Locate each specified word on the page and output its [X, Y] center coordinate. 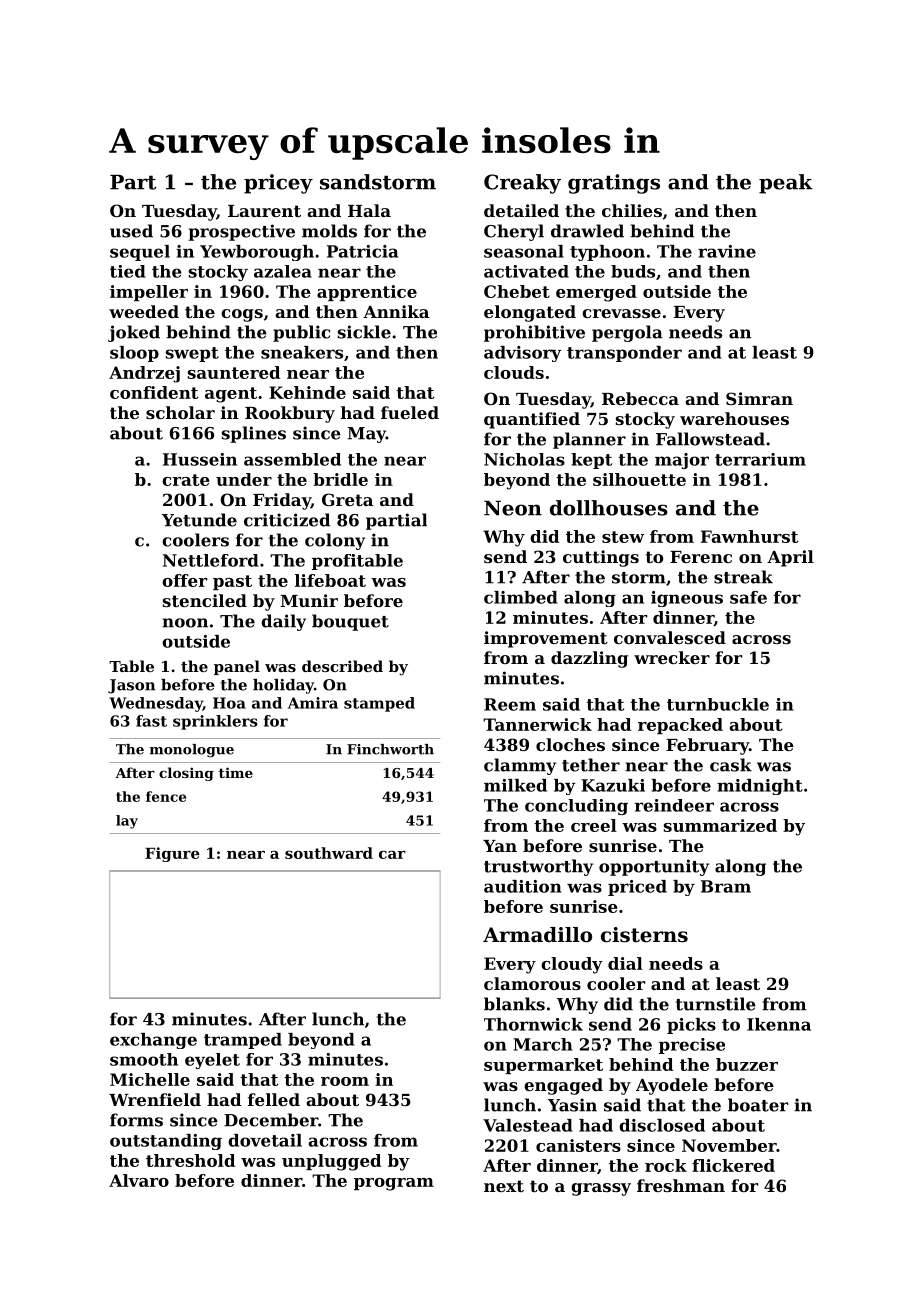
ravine [727, 251]
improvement [546, 639]
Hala [369, 210]
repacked [680, 726]
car [392, 855]
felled [274, 1099]
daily [283, 622]
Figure [172, 854]
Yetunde [199, 520]
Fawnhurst [749, 536]
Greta [347, 499]
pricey [278, 184]
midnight [760, 787]
